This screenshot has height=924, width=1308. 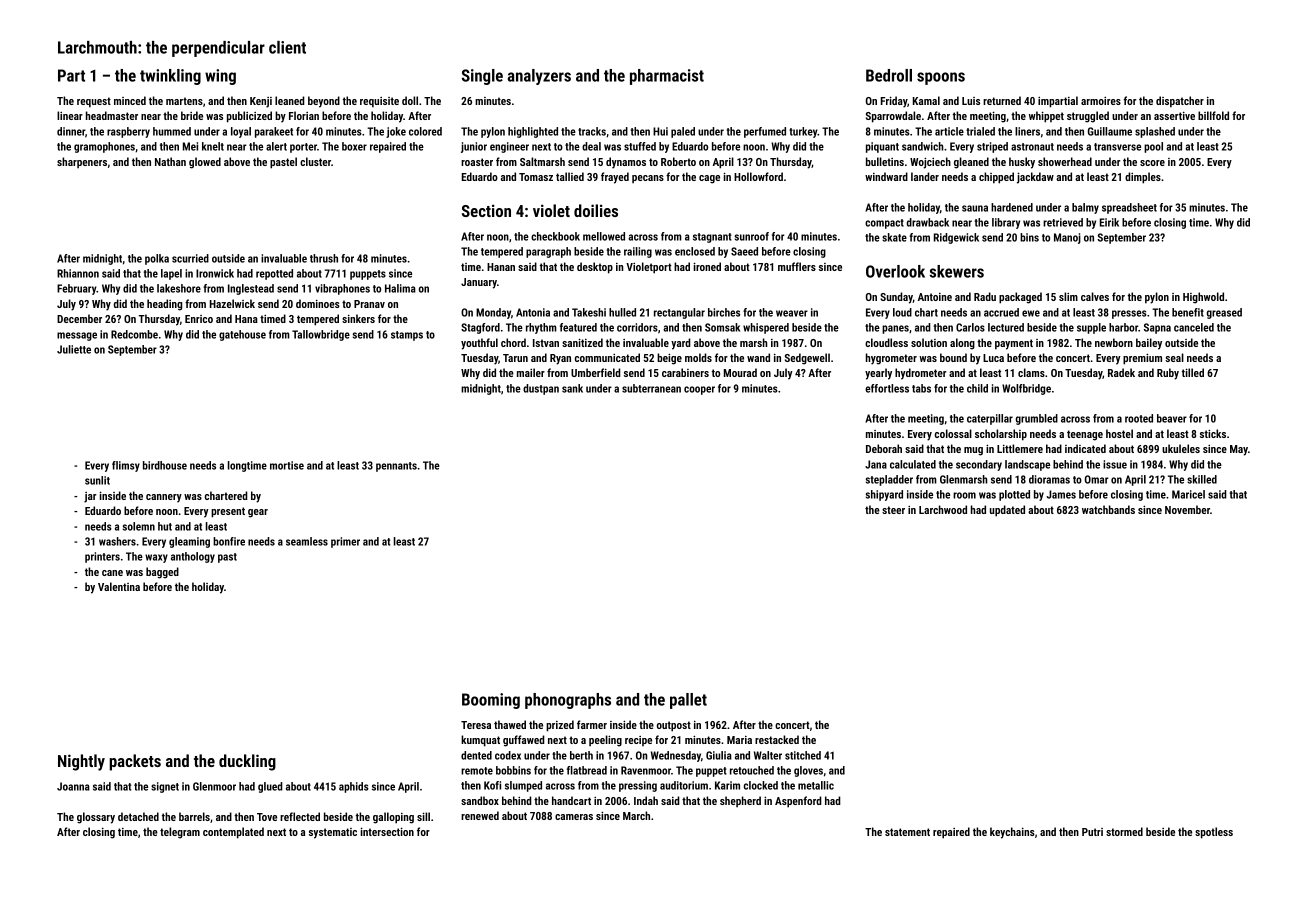 I want to click on November, so click(x=1187, y=509).
